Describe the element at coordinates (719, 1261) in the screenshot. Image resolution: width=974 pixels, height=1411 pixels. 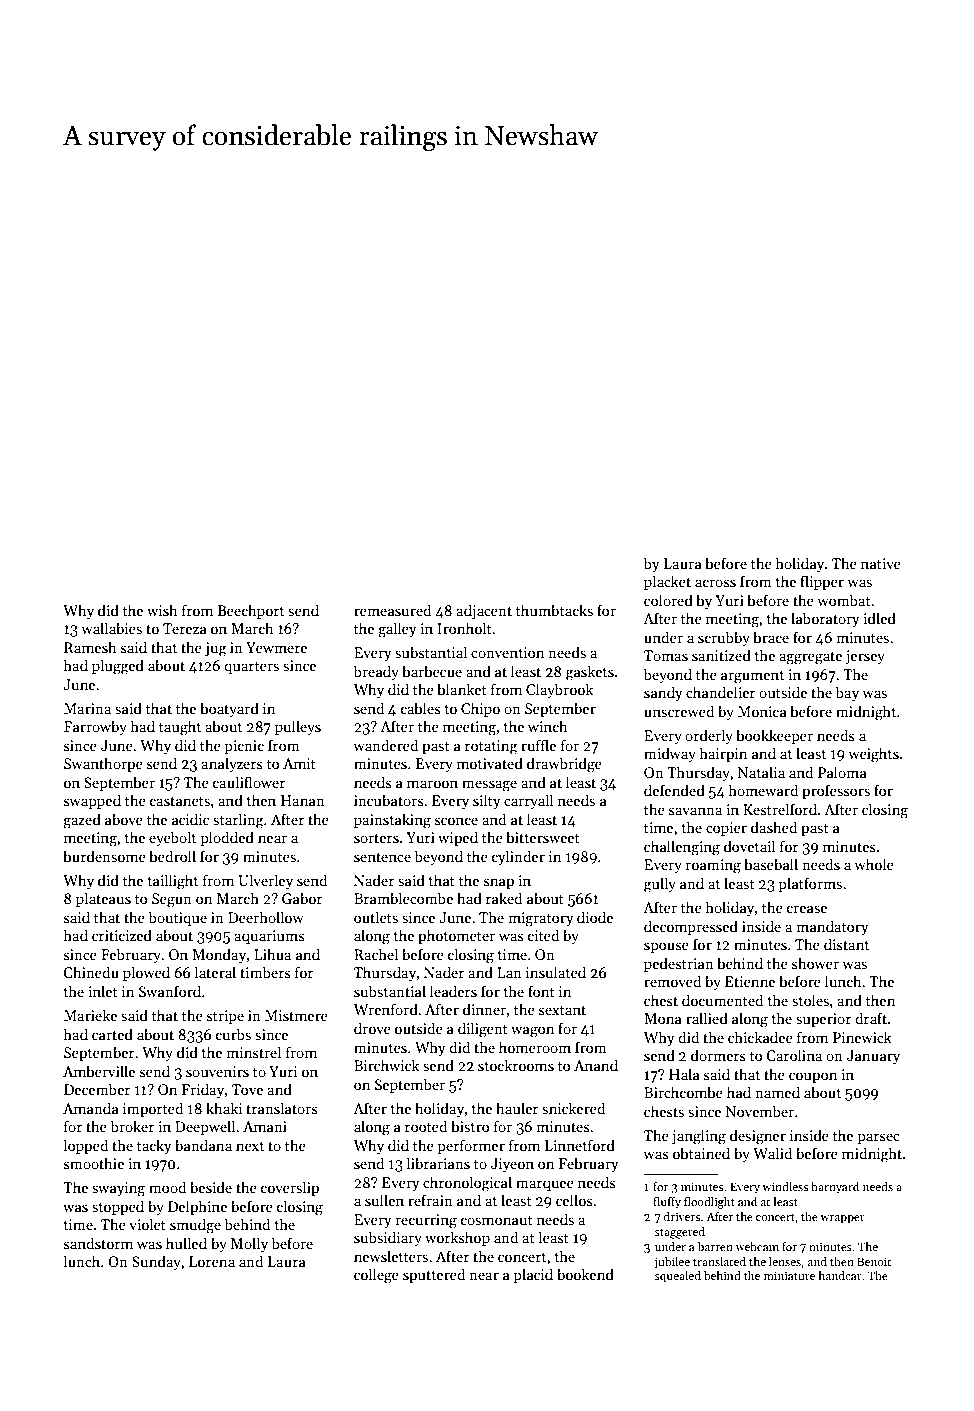
I see `translated` at that location.
